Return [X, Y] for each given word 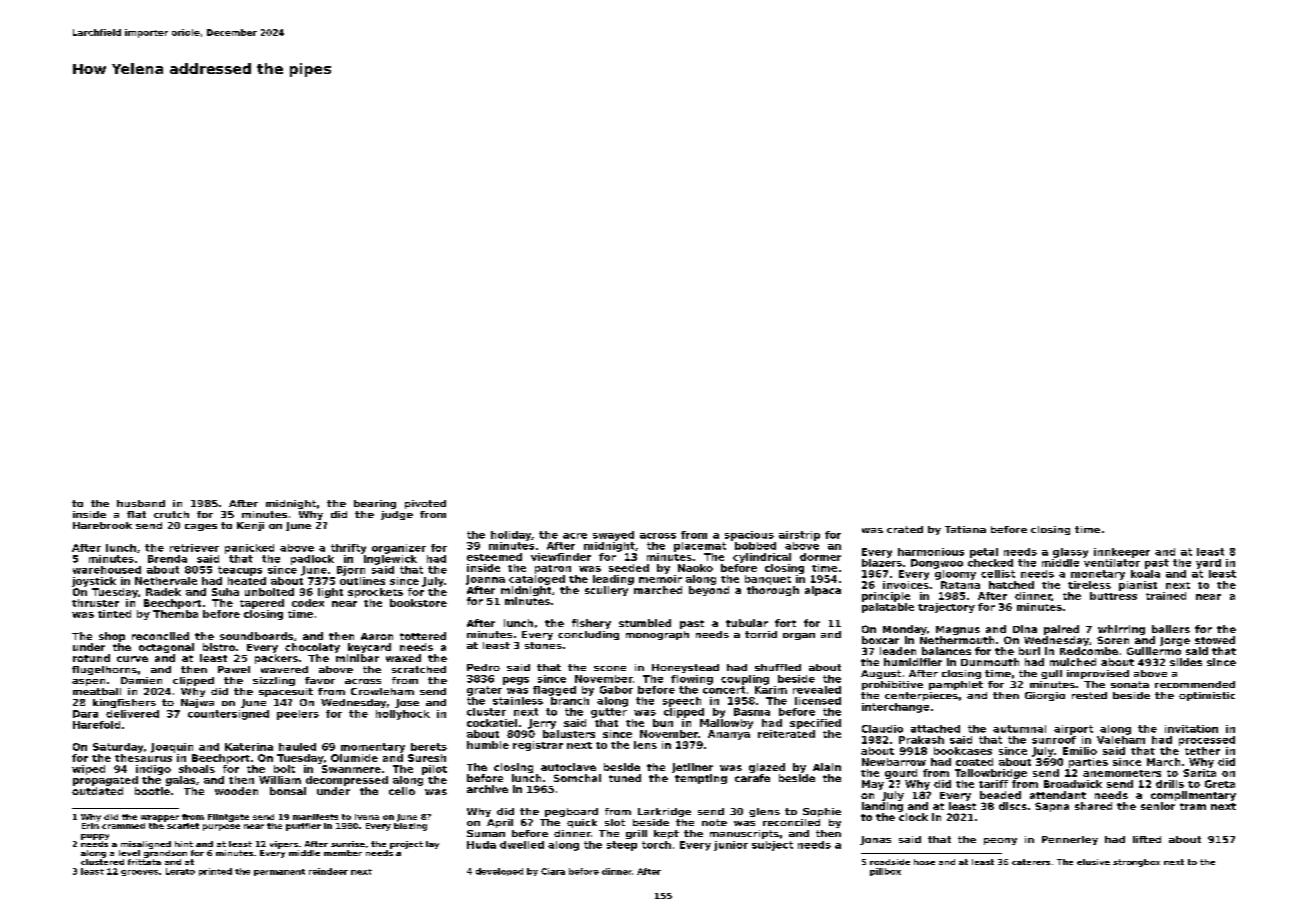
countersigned [228, 715]
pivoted [425, 504]
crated [905, 529]
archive [487, 789]
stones [543, 645]
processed [1207, 741]
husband [141, 503]
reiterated [786, 734]
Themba [175, 614]
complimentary [1193, 796]
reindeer [328, 871]
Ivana [367, 817]
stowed [1215, 640]
